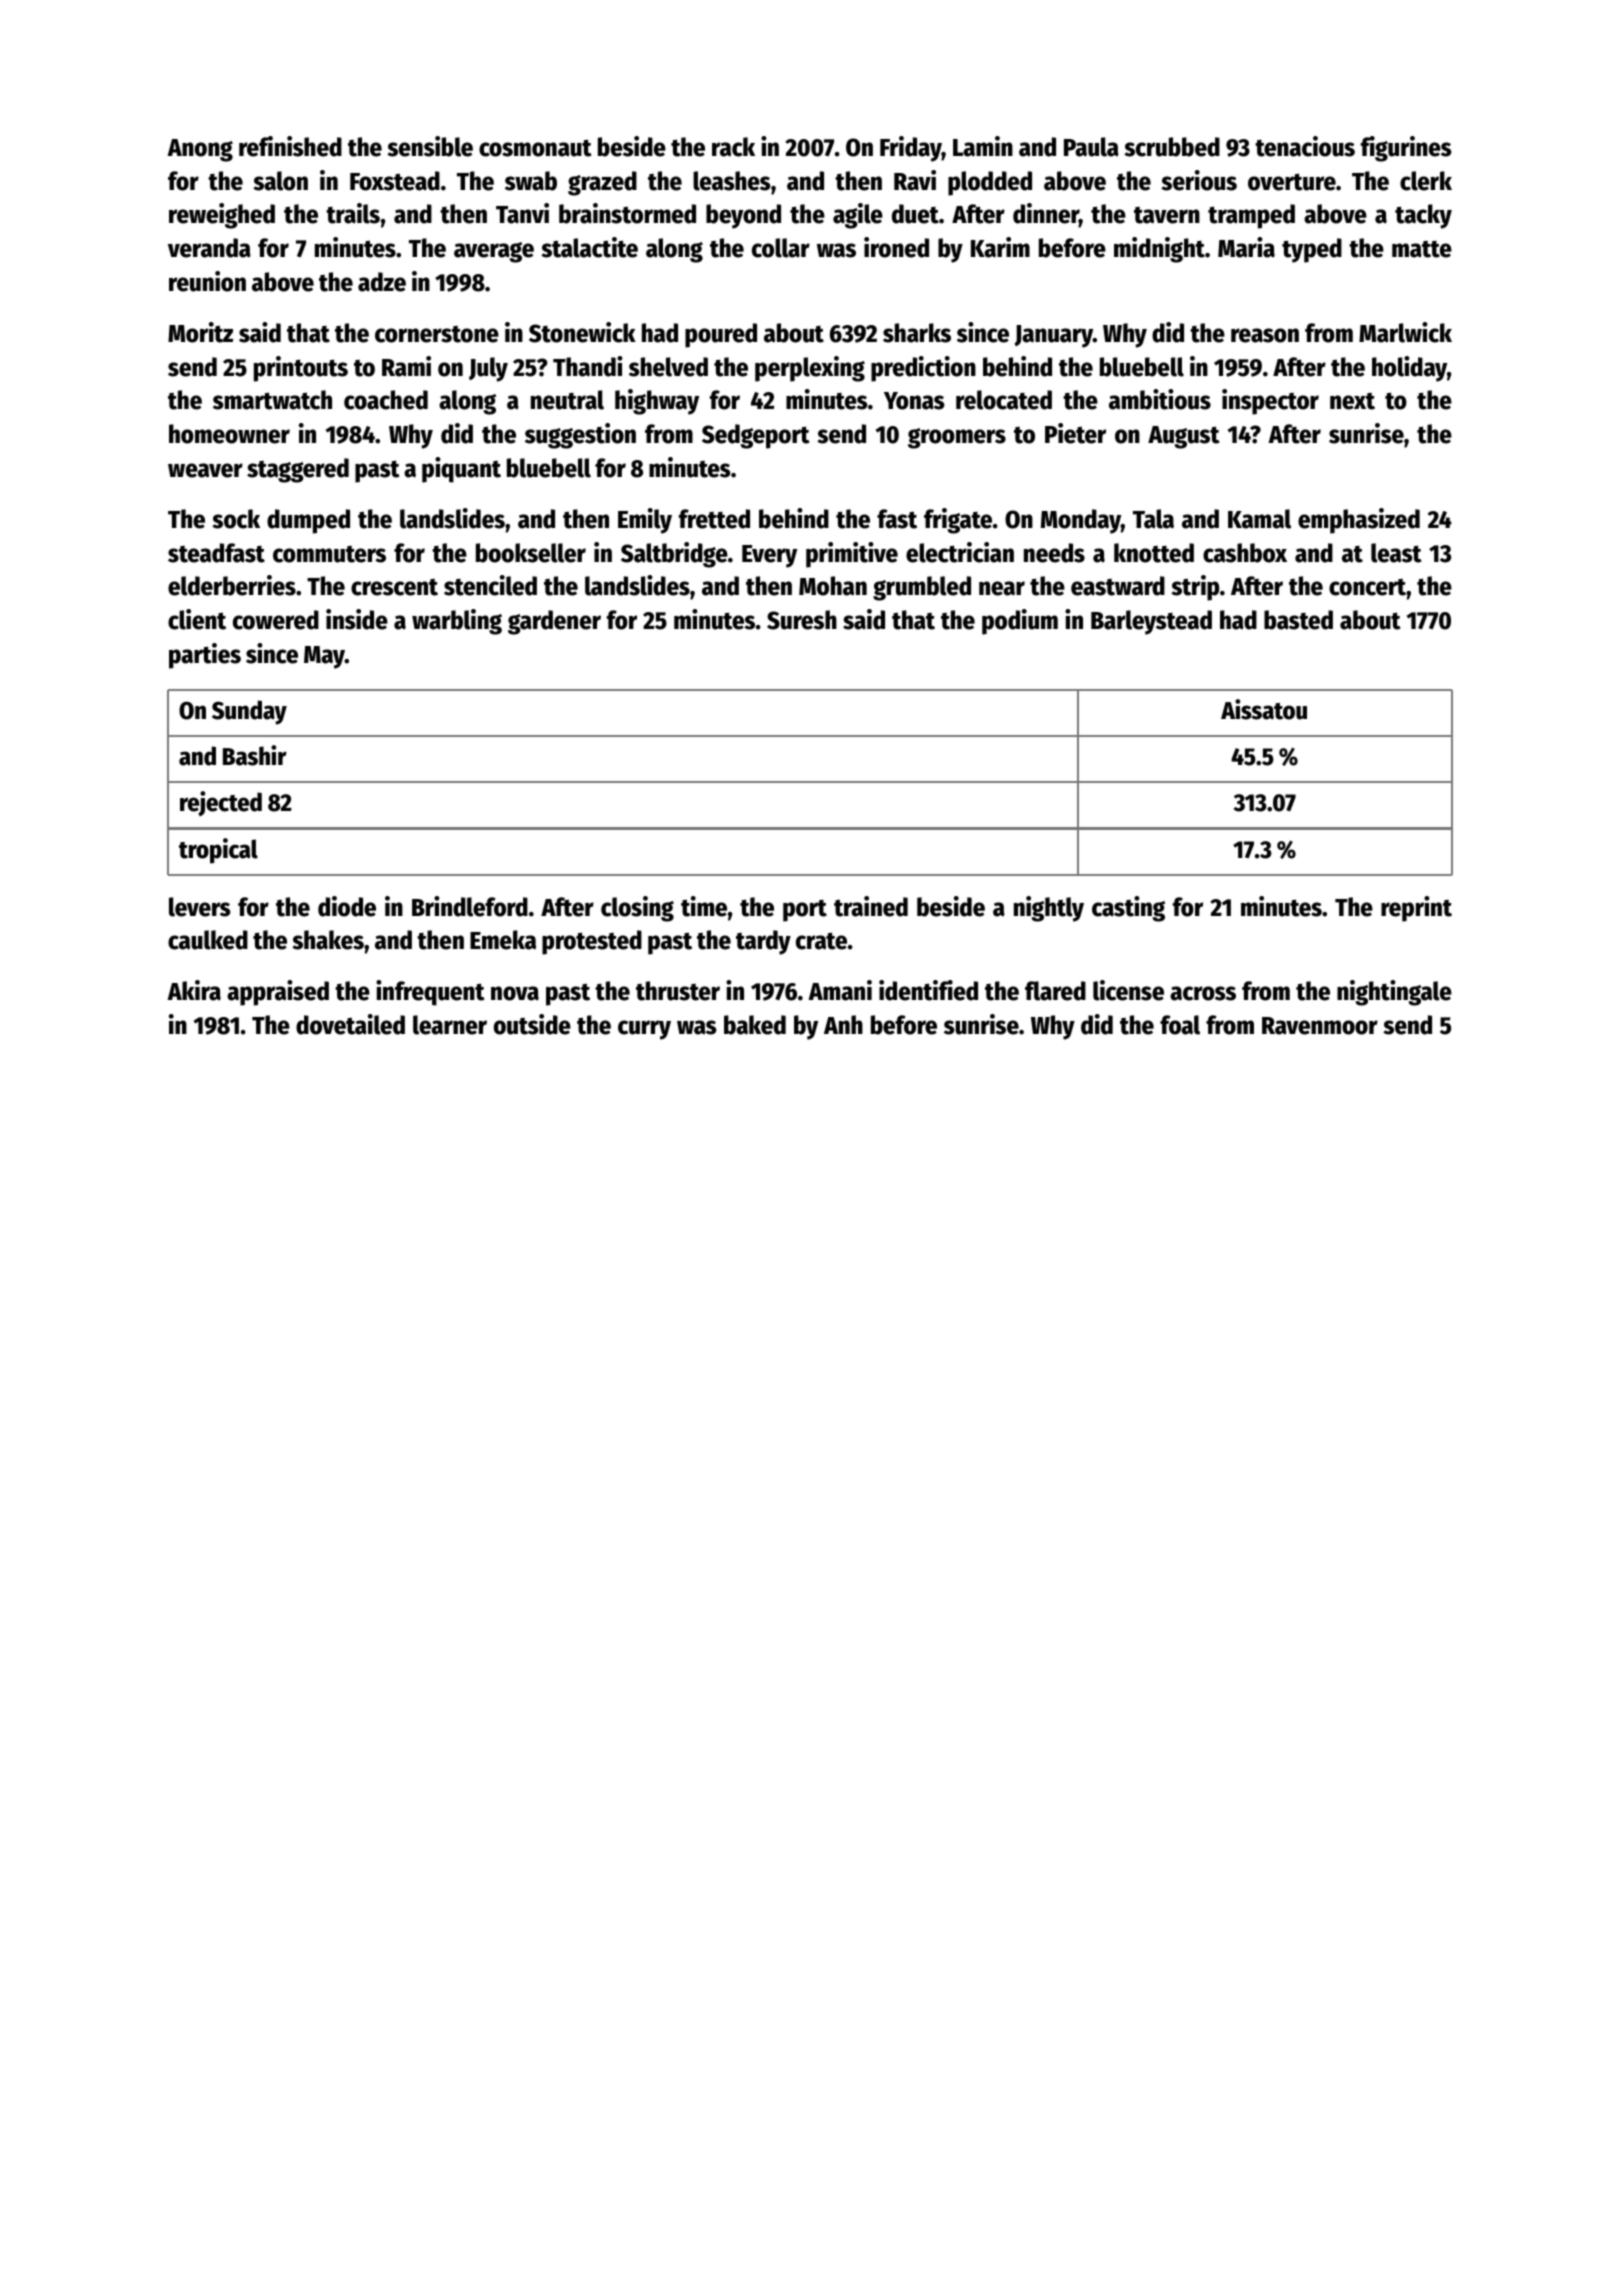  Describe the element at coordinates (657, 402) in the document. I see `highway` at that location.
